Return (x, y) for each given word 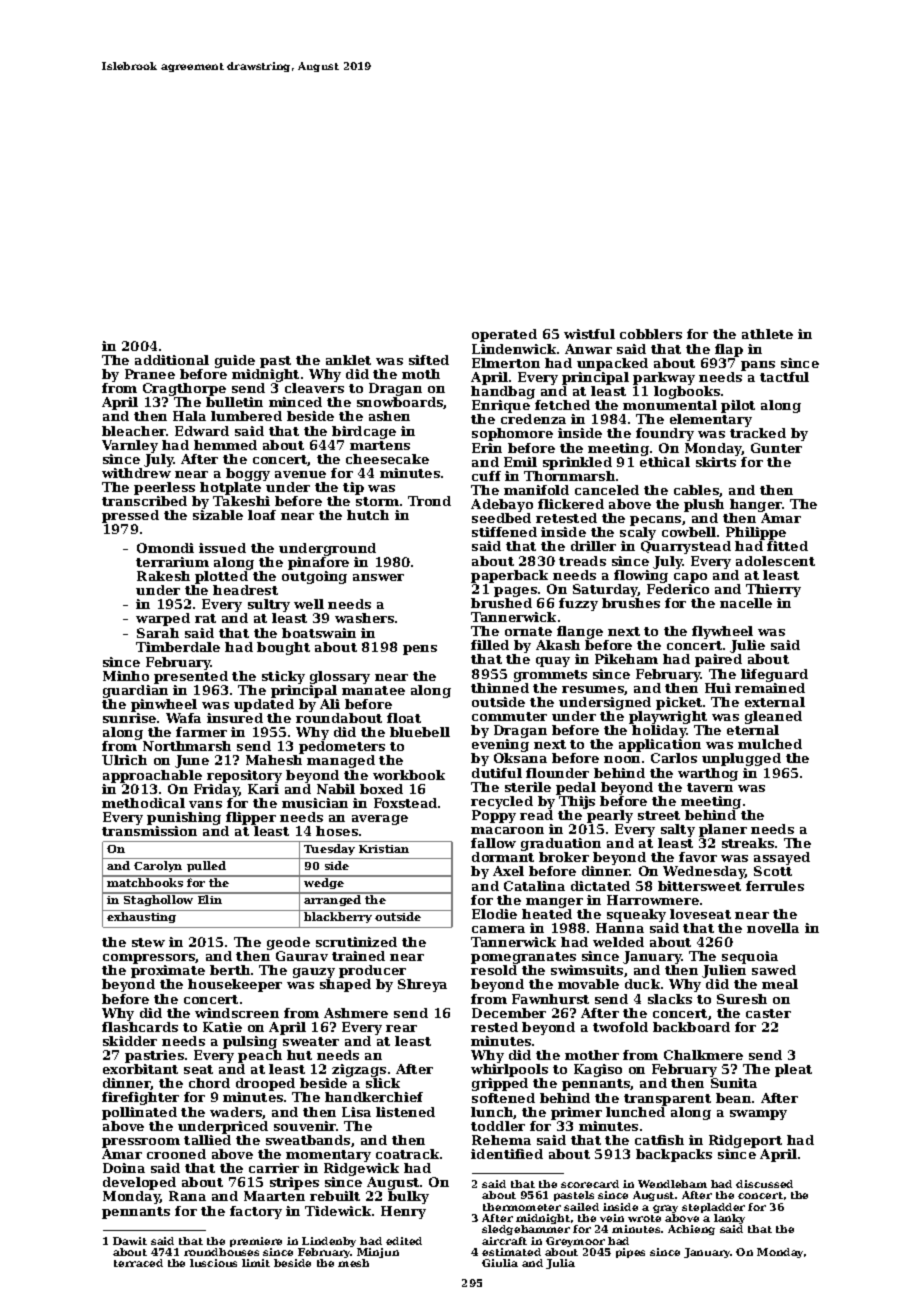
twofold (620, 1027)
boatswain (319, 633)
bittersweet (699, 886)
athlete (767, 334)
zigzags (359, 1070)
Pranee (150, 374)
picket (679, 703)
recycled (502, 802)
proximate (168, 971)
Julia (560, 1264)
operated (504, 335)
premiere (256, 1242)
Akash (558, 645)
